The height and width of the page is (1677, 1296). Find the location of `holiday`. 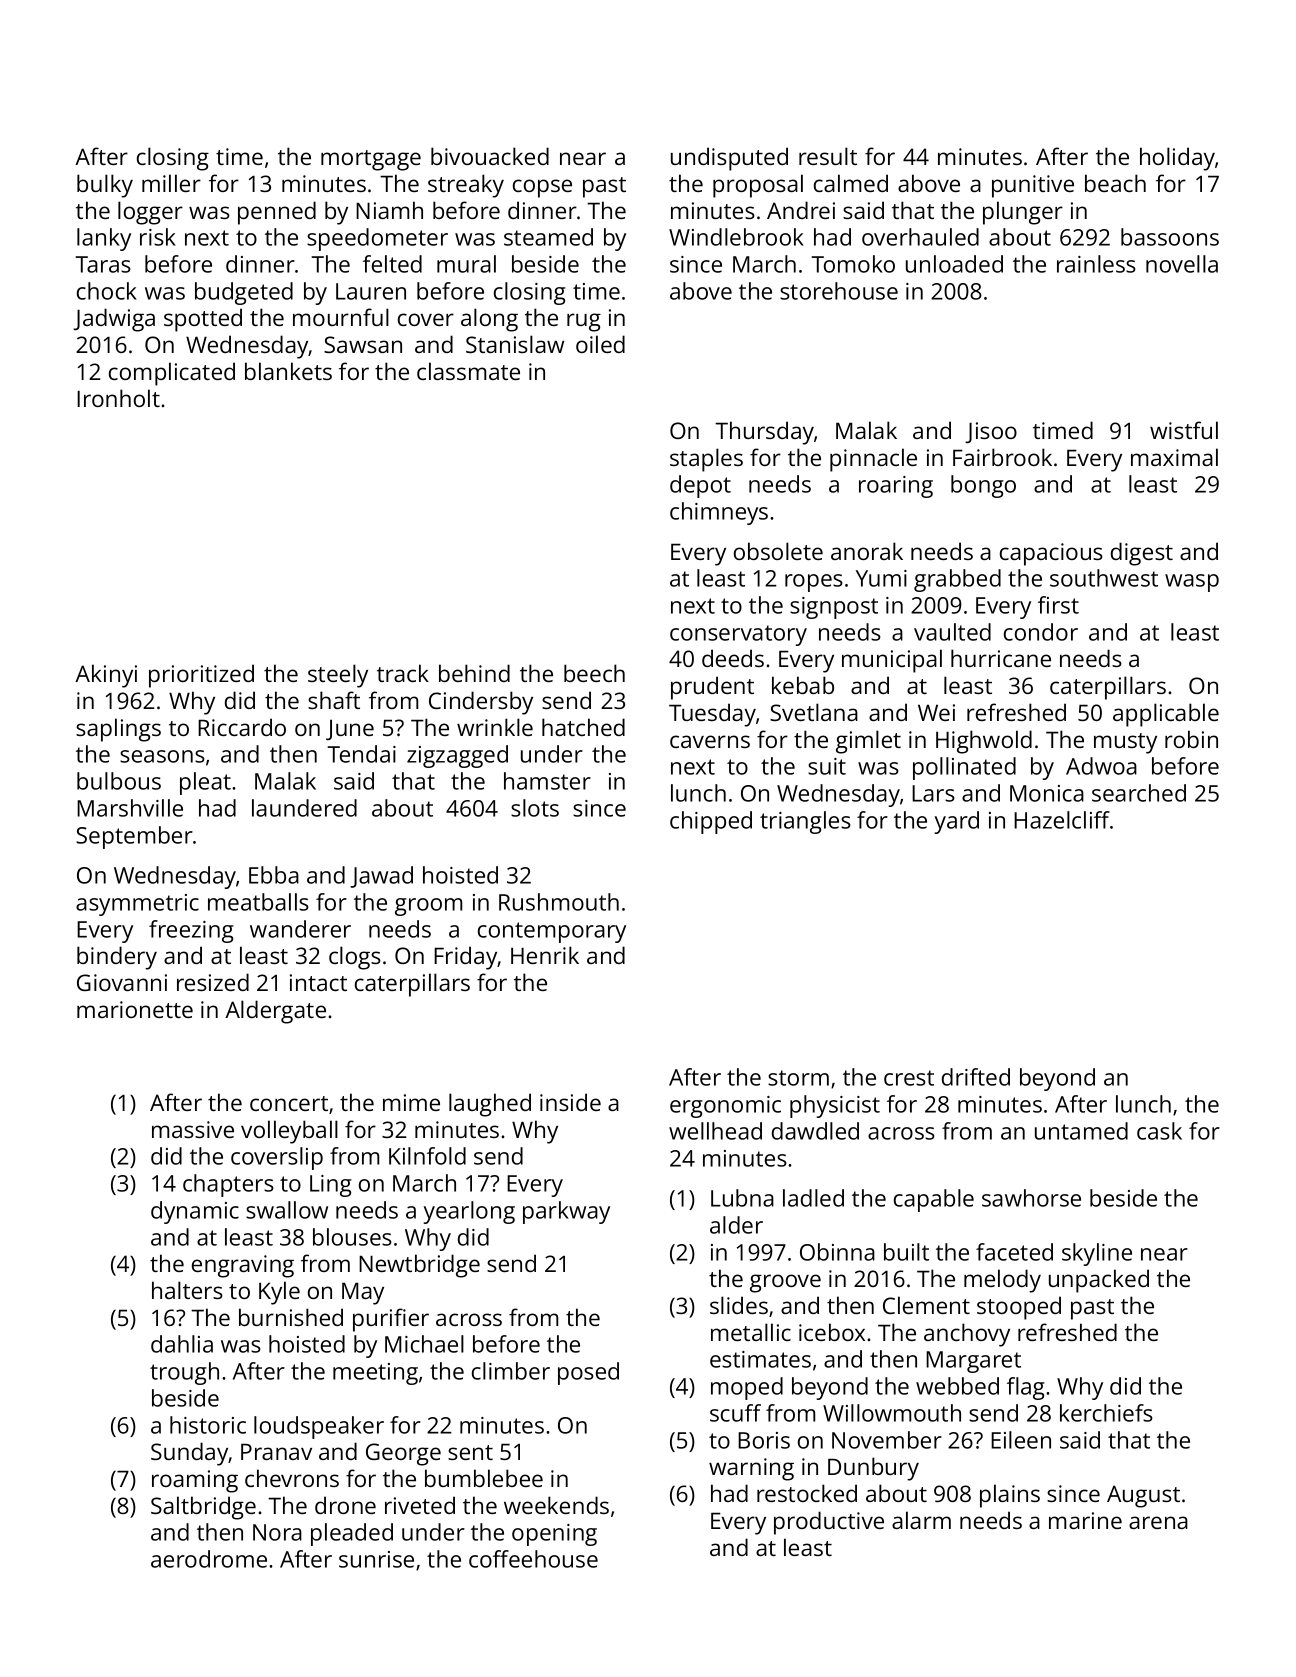

holiday is located at coordinates (1177, 159).
